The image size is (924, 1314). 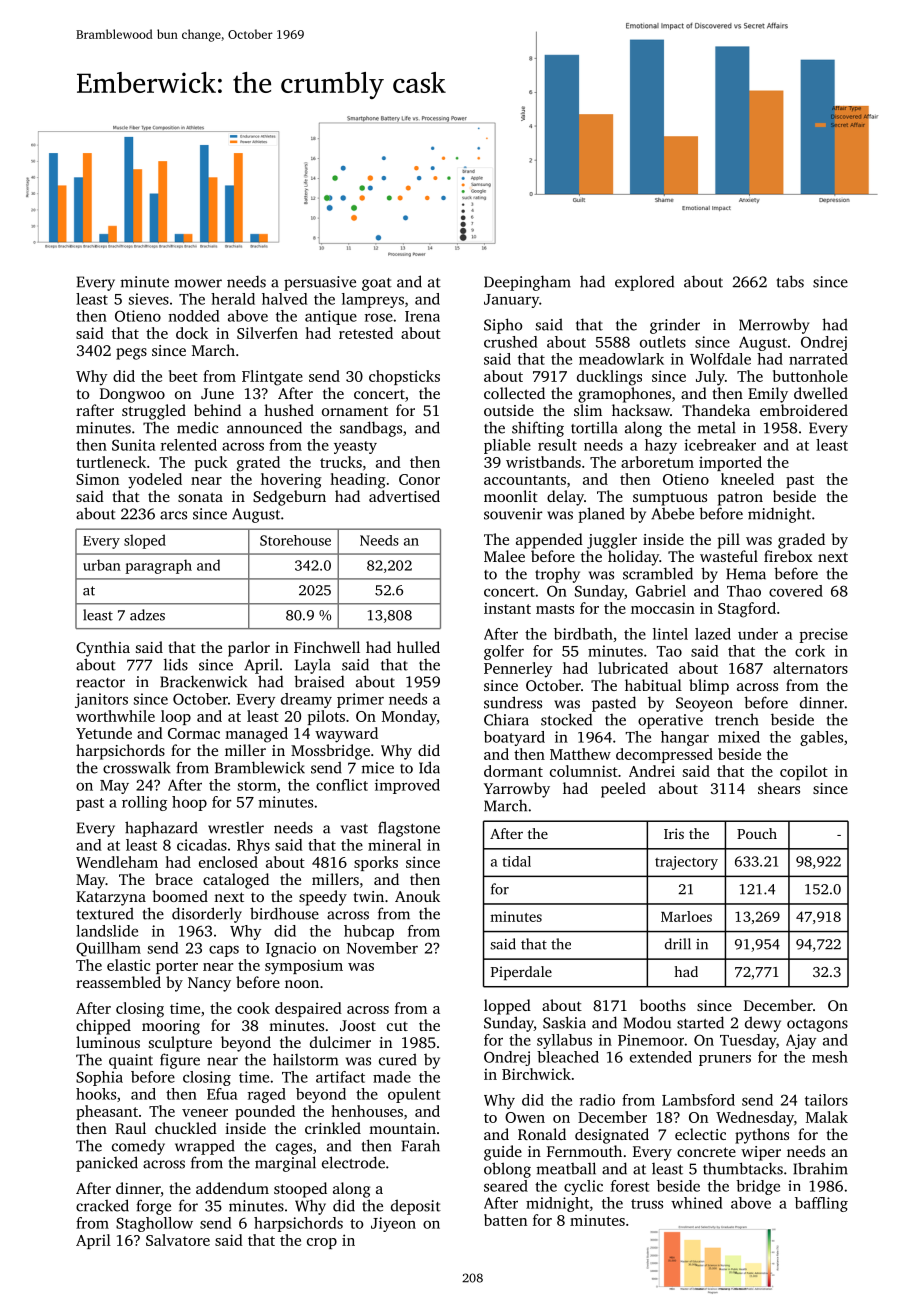 I want to click on tabs, so click(x=790, y=281).
